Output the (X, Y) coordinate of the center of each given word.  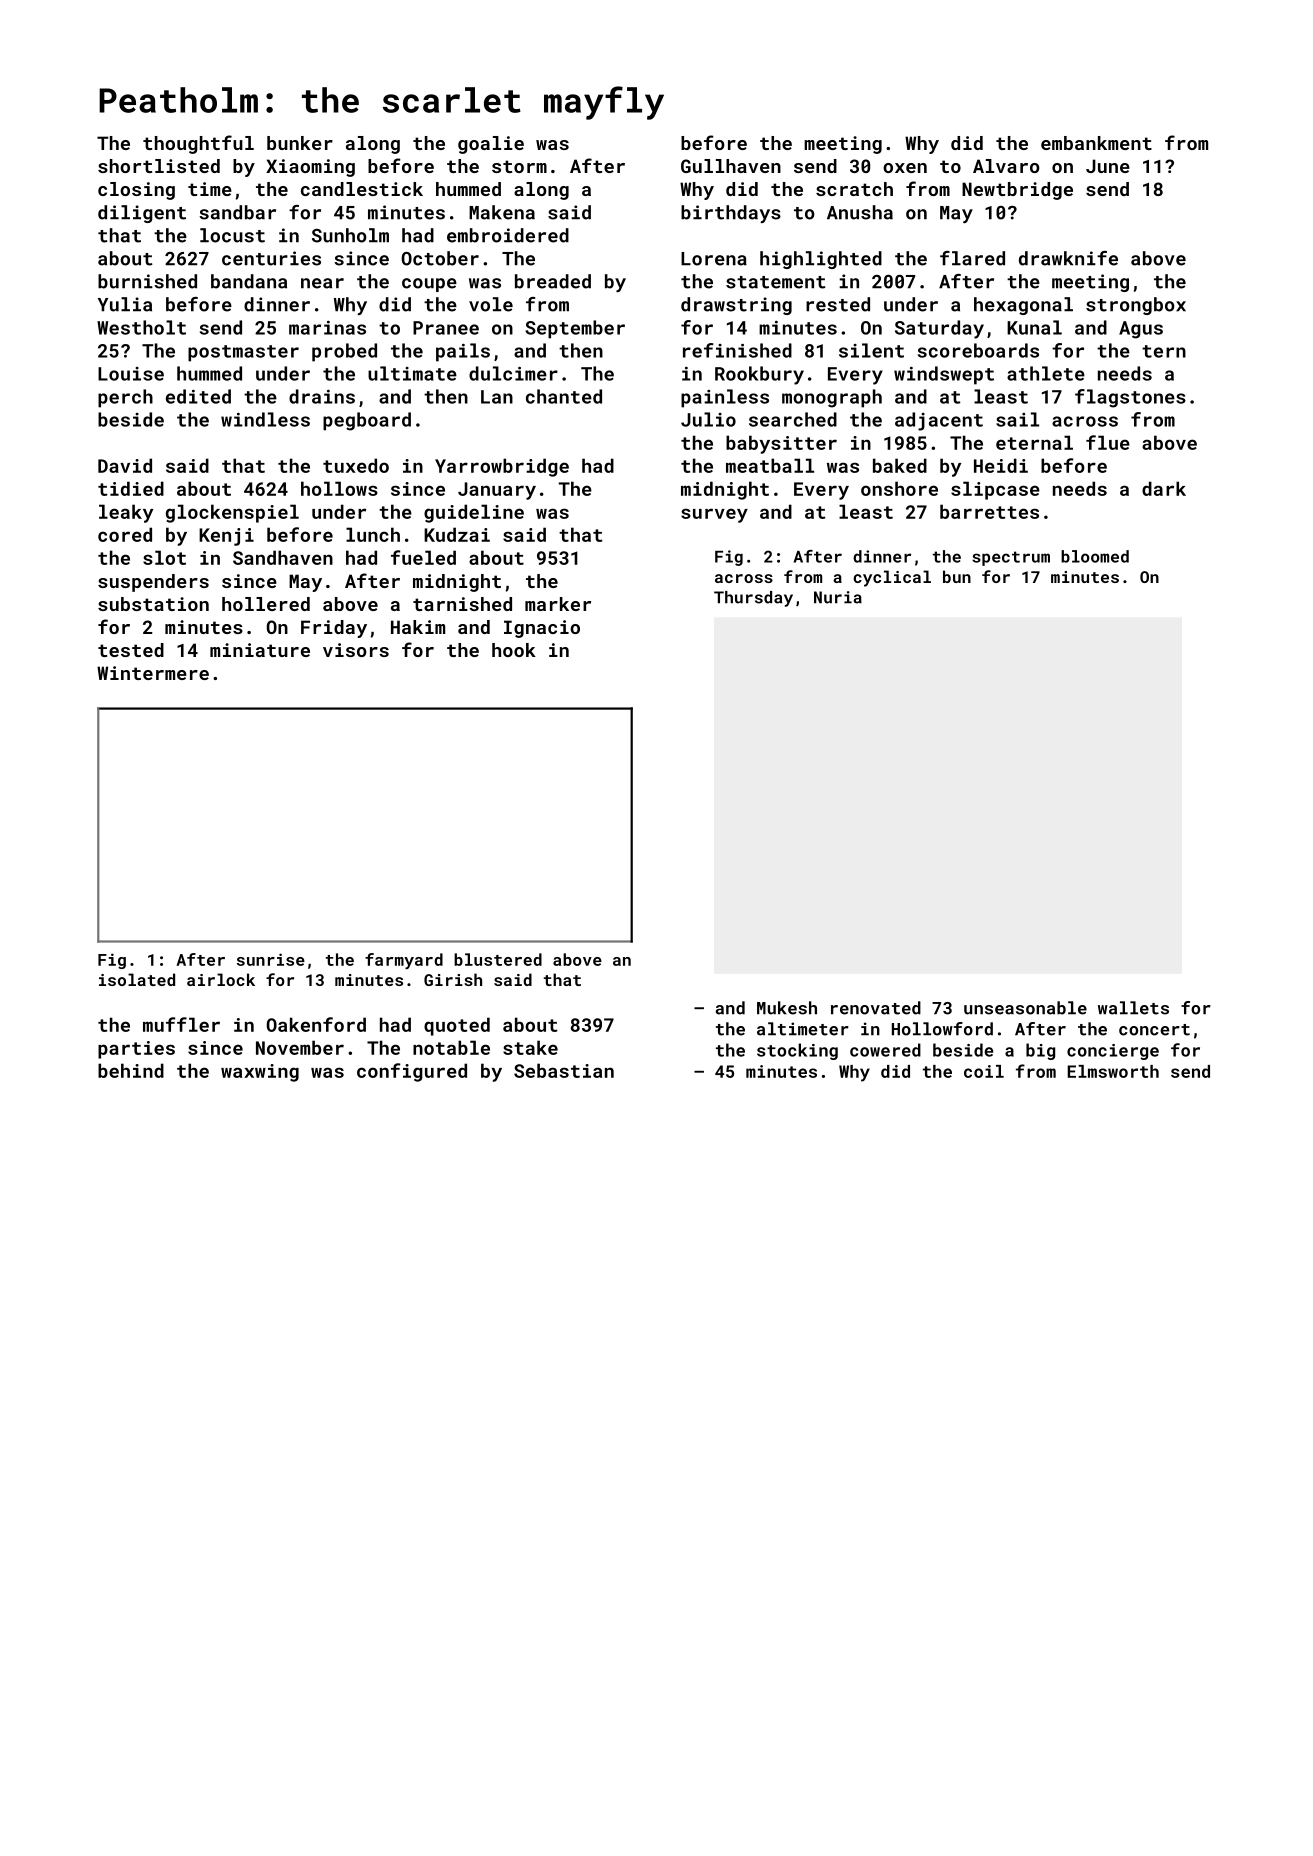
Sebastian (564, 1070)
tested (131, 650)
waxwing (260, 1073)
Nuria (838, 597)
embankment (1096, 143)
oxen (905, 168)
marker (558, 604)
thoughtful (198, 144)
